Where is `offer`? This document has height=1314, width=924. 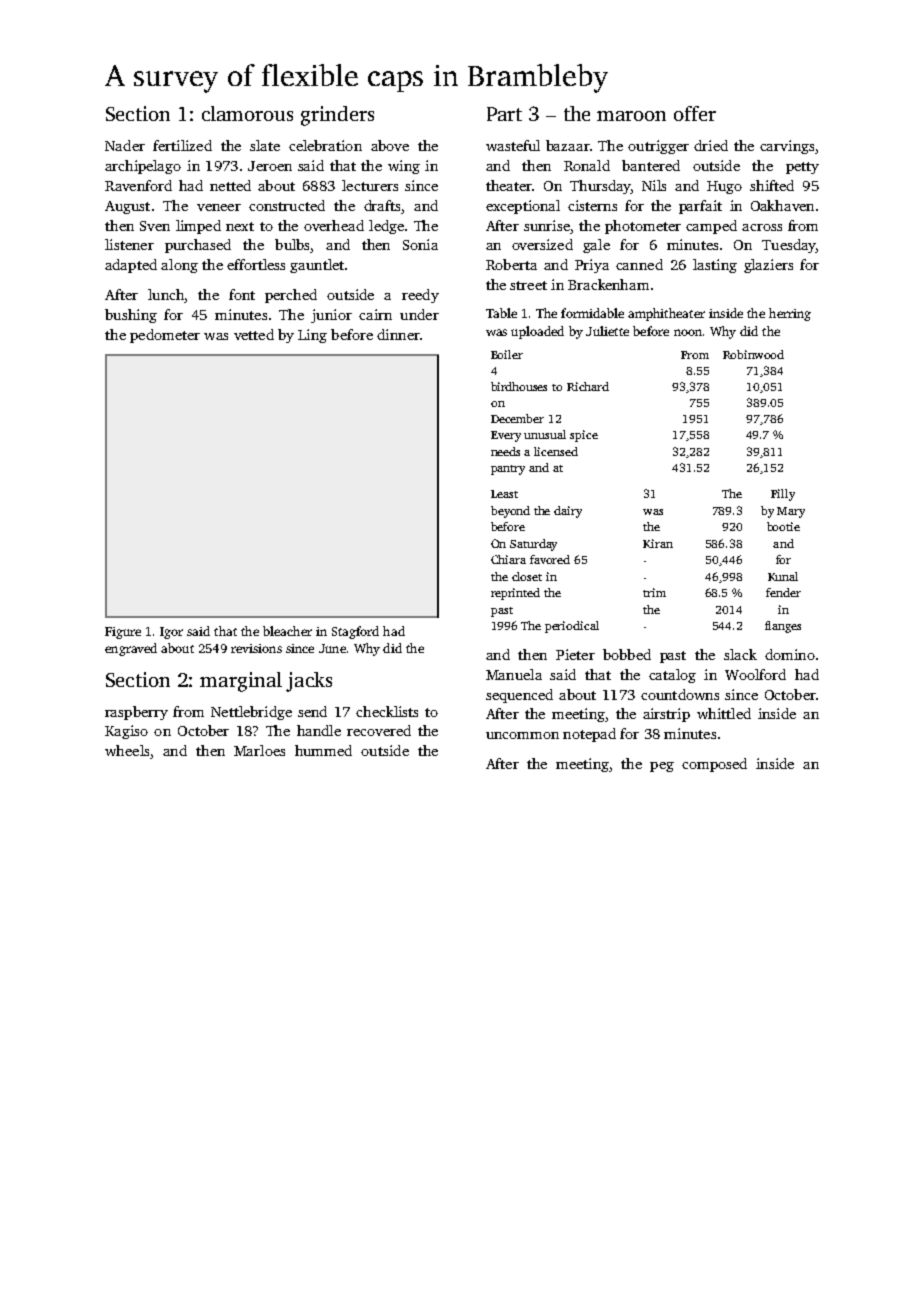 offer is located at coordinates (695, 113).
